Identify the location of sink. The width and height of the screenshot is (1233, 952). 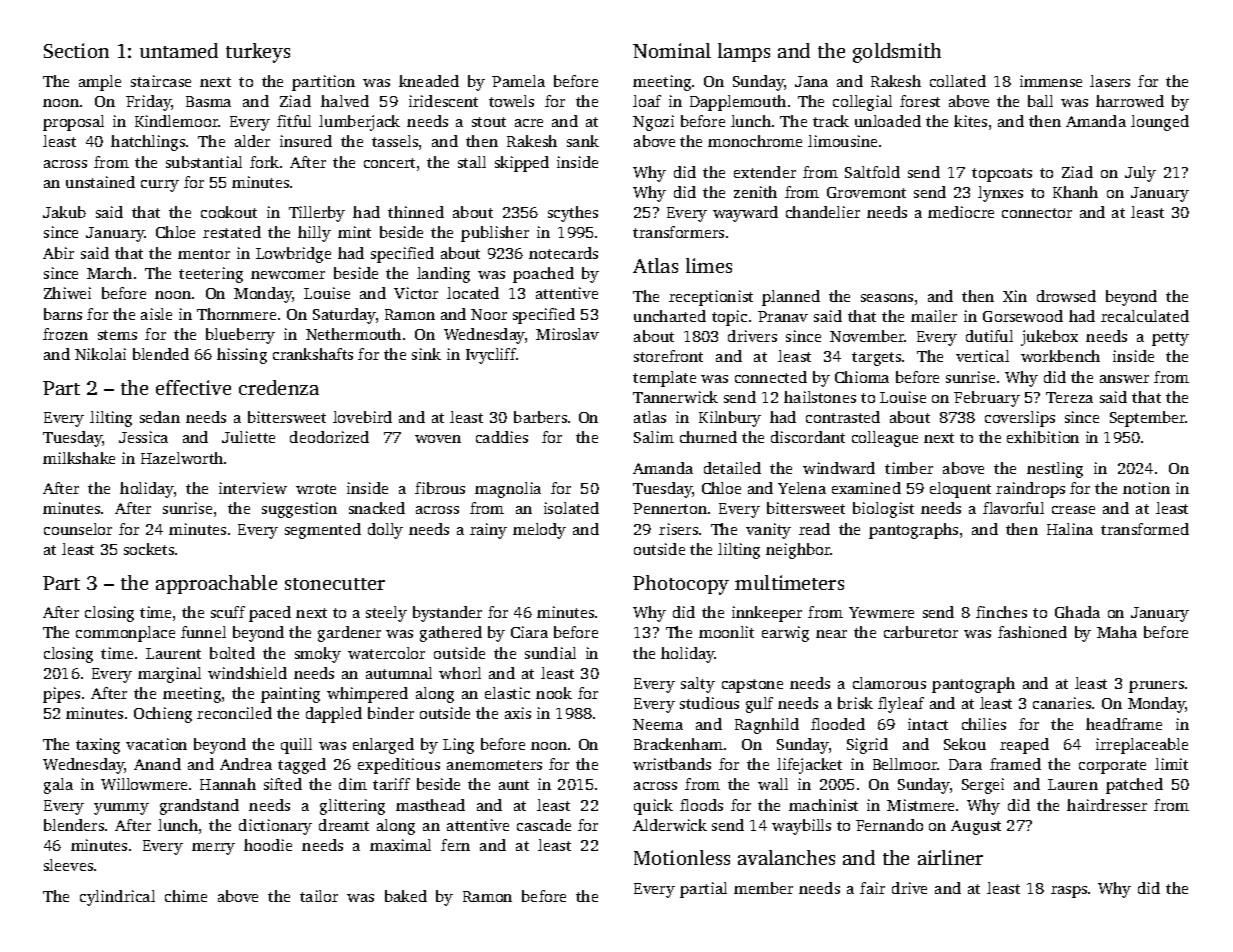
(426, 354).
